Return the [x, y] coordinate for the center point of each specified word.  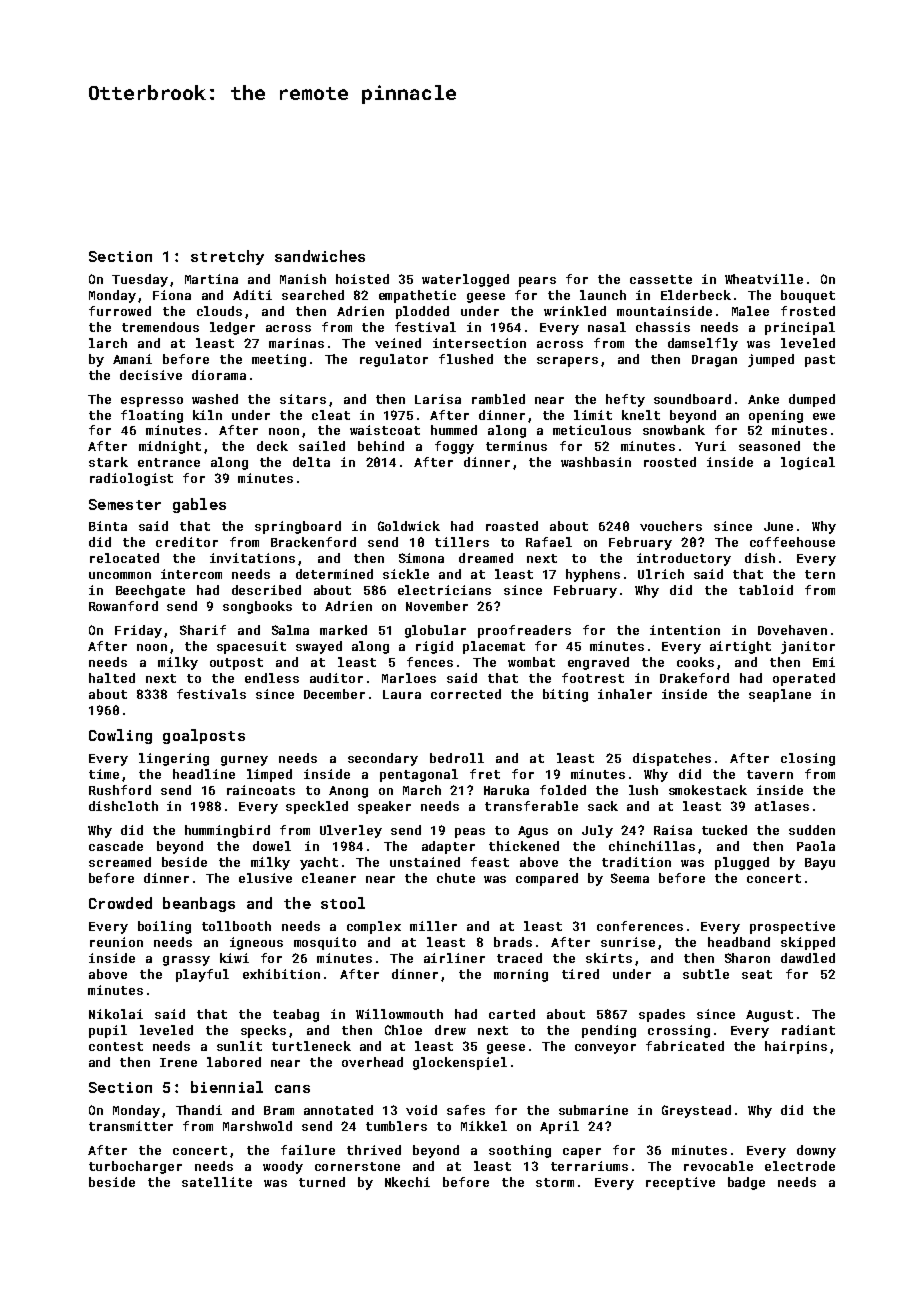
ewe [824, 416]
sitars [303, 399]
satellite [217, 1182]
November [437, 606]
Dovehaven [792, 630]
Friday [138, 631]
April [559, 1127]
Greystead [696, 1111]
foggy [454, 447]
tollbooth [236, 926]
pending [609, 1031]
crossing [679, 1031]
